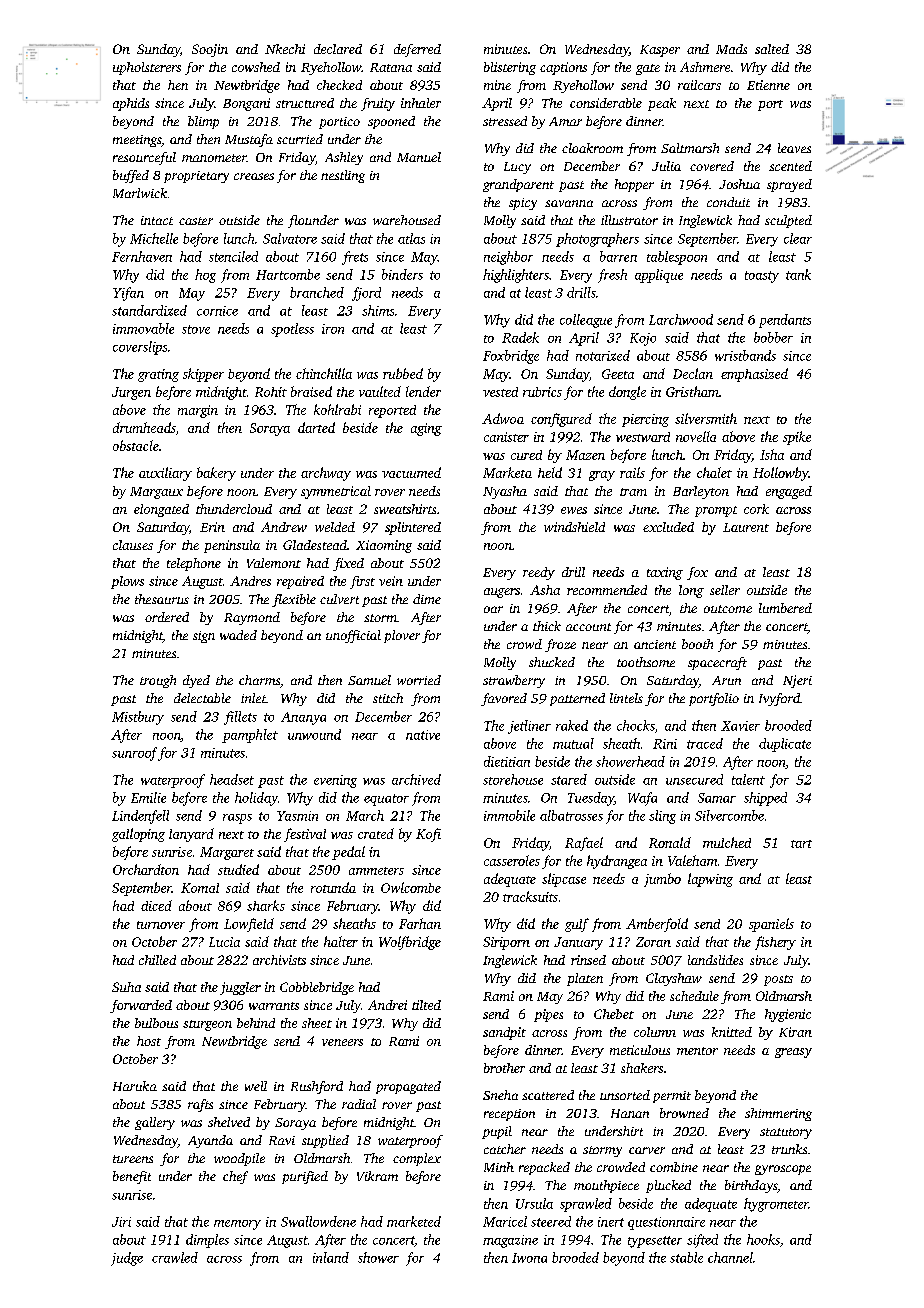 This screenshot has height=1308, width=924. What do you see at coordinates (333, 887) in the screenshot?
I see `rotunda` at bounding box center [333, 887].
